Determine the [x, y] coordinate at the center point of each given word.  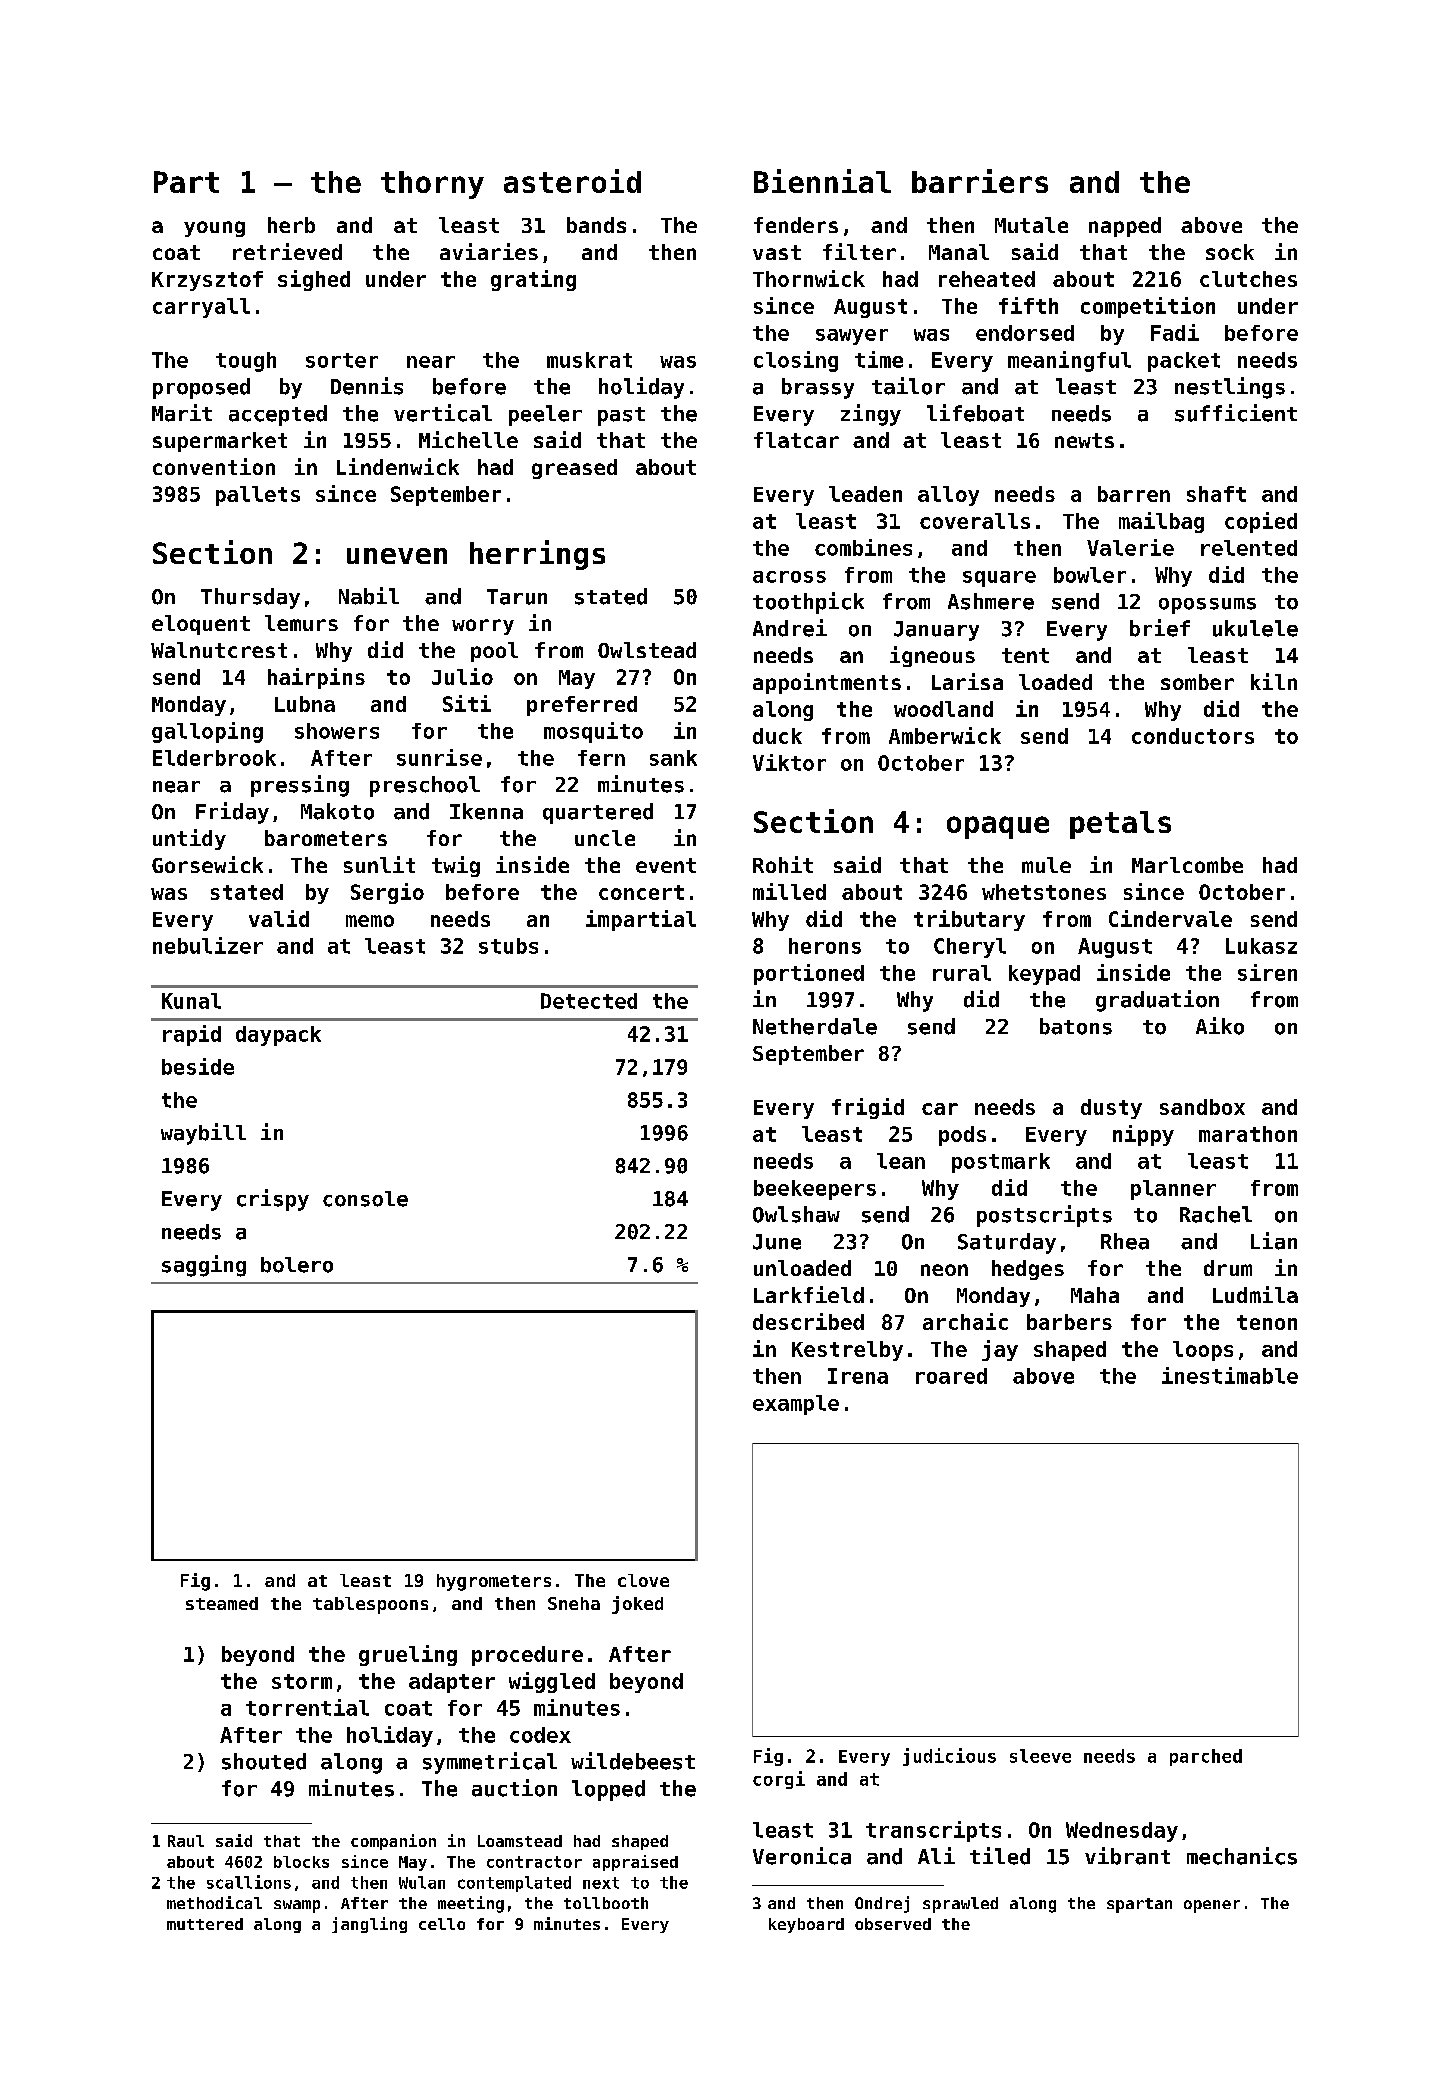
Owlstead [647, 650]
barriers [980, 181]
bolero [297, 1265]
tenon [1267, 1322]
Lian [1274, 1241]
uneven [397, 556]
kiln [1274, 681]
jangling [369, 1925]
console [365, 1199]
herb [291, 225]
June [777, 1242]
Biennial [822, 181]
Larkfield [809, 1294]
